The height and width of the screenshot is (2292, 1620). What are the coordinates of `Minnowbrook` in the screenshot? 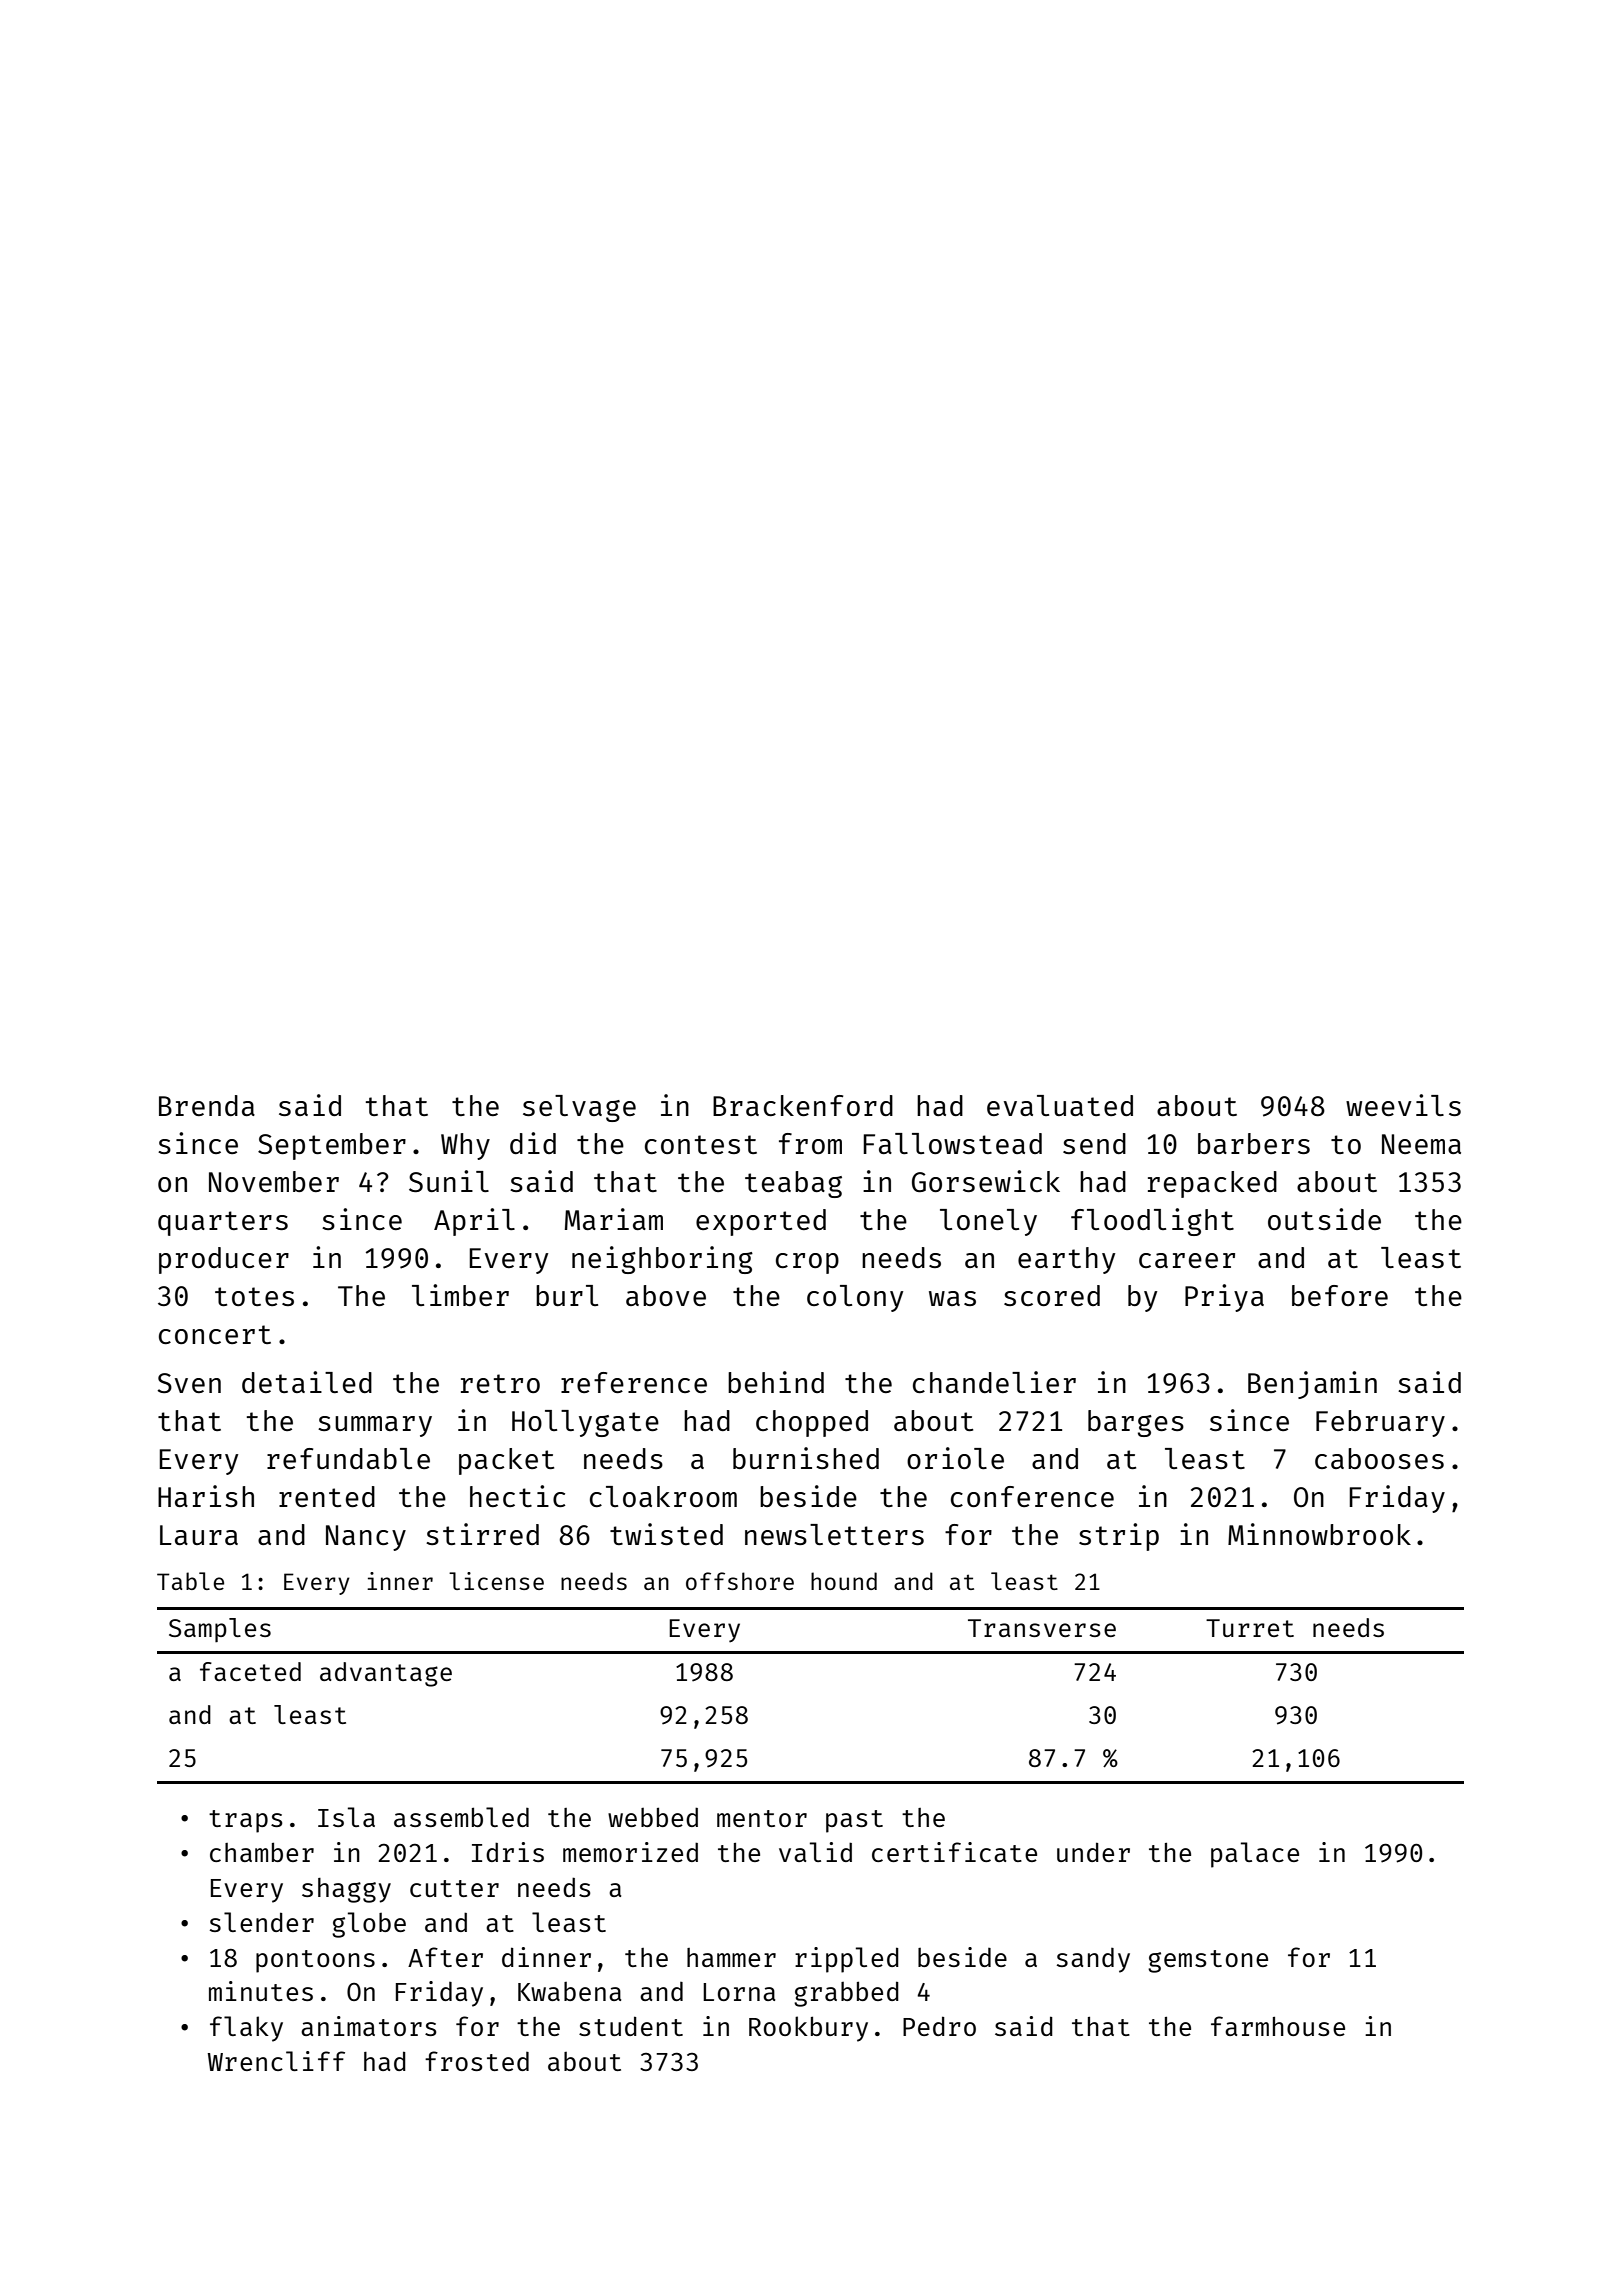 It's located at (1319, 1534).
